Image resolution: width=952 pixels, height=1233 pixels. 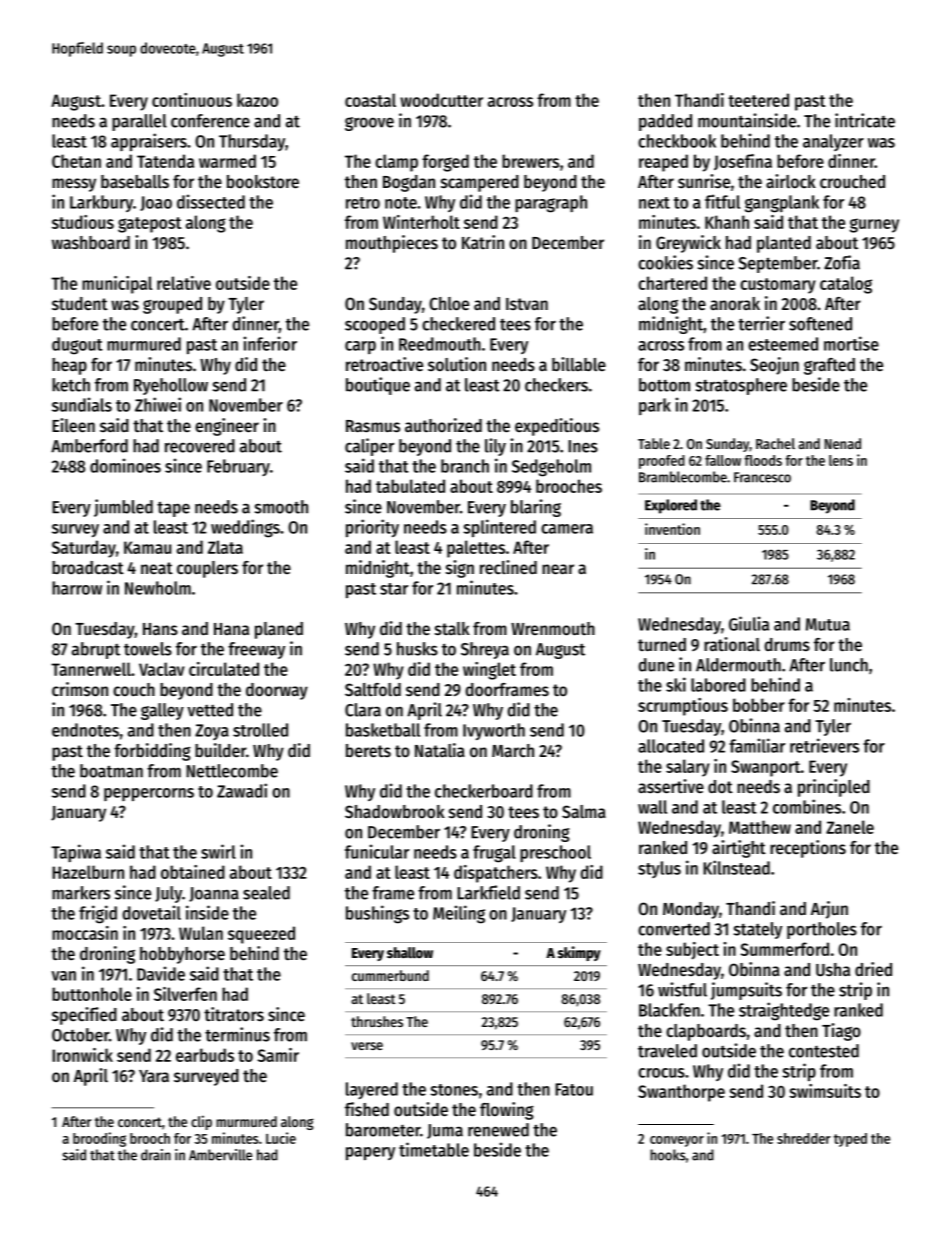 What do you see at coordinates (201, 1122) in the screenshot?
I see `clip` at bounding box center [201, 1122].
